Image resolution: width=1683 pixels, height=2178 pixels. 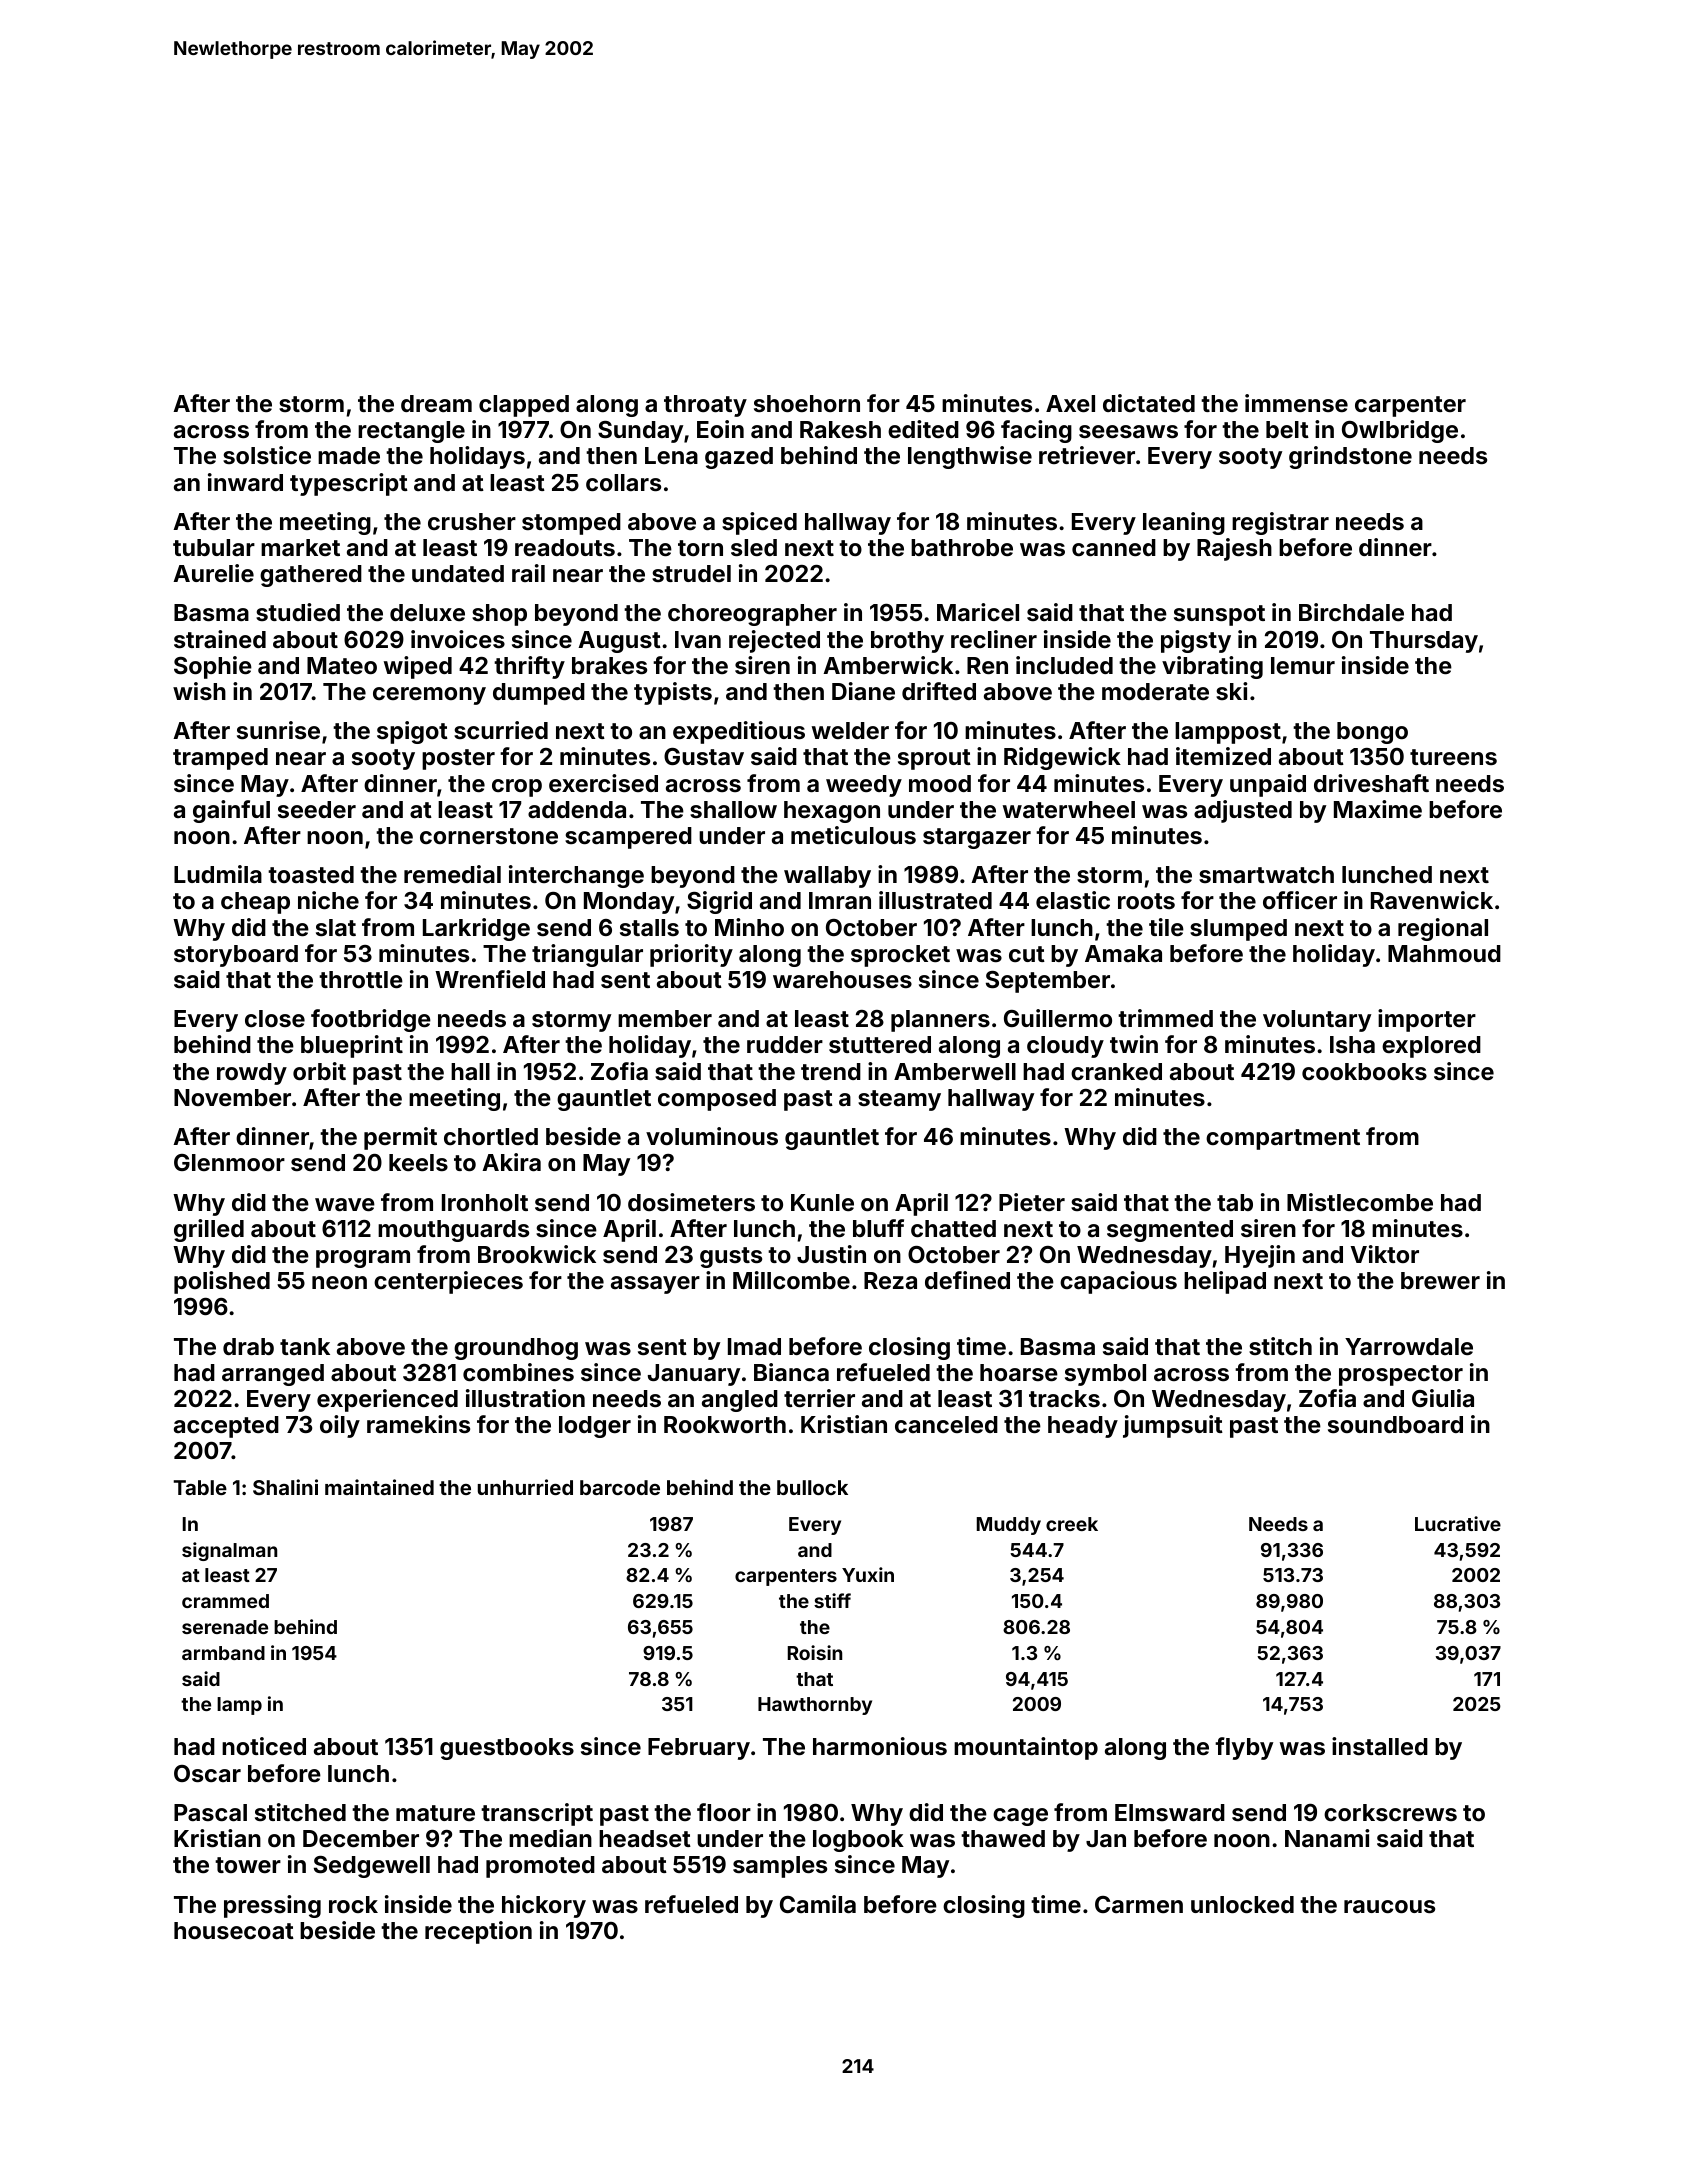 I want to click on tubular, so click(x=214, y=547).
